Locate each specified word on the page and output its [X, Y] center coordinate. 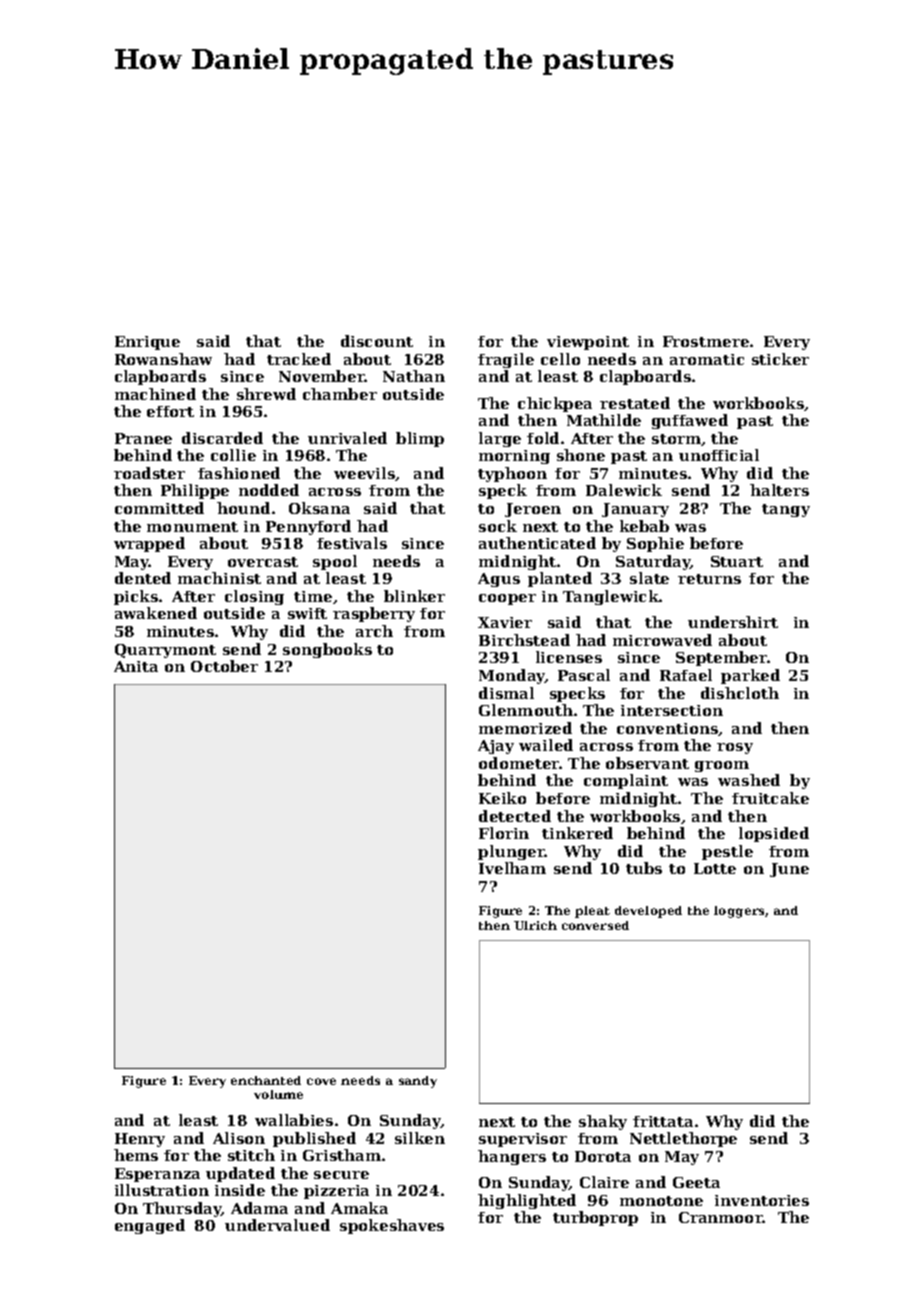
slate [649, 578]
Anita [136, 666]
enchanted [266, 1080]
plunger [511, 852]
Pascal [584, 675]
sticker [780, 359]
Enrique [147, 343]
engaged [150, 1226]
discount [377, 341]
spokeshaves [392, 1226]
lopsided [774, 834]
